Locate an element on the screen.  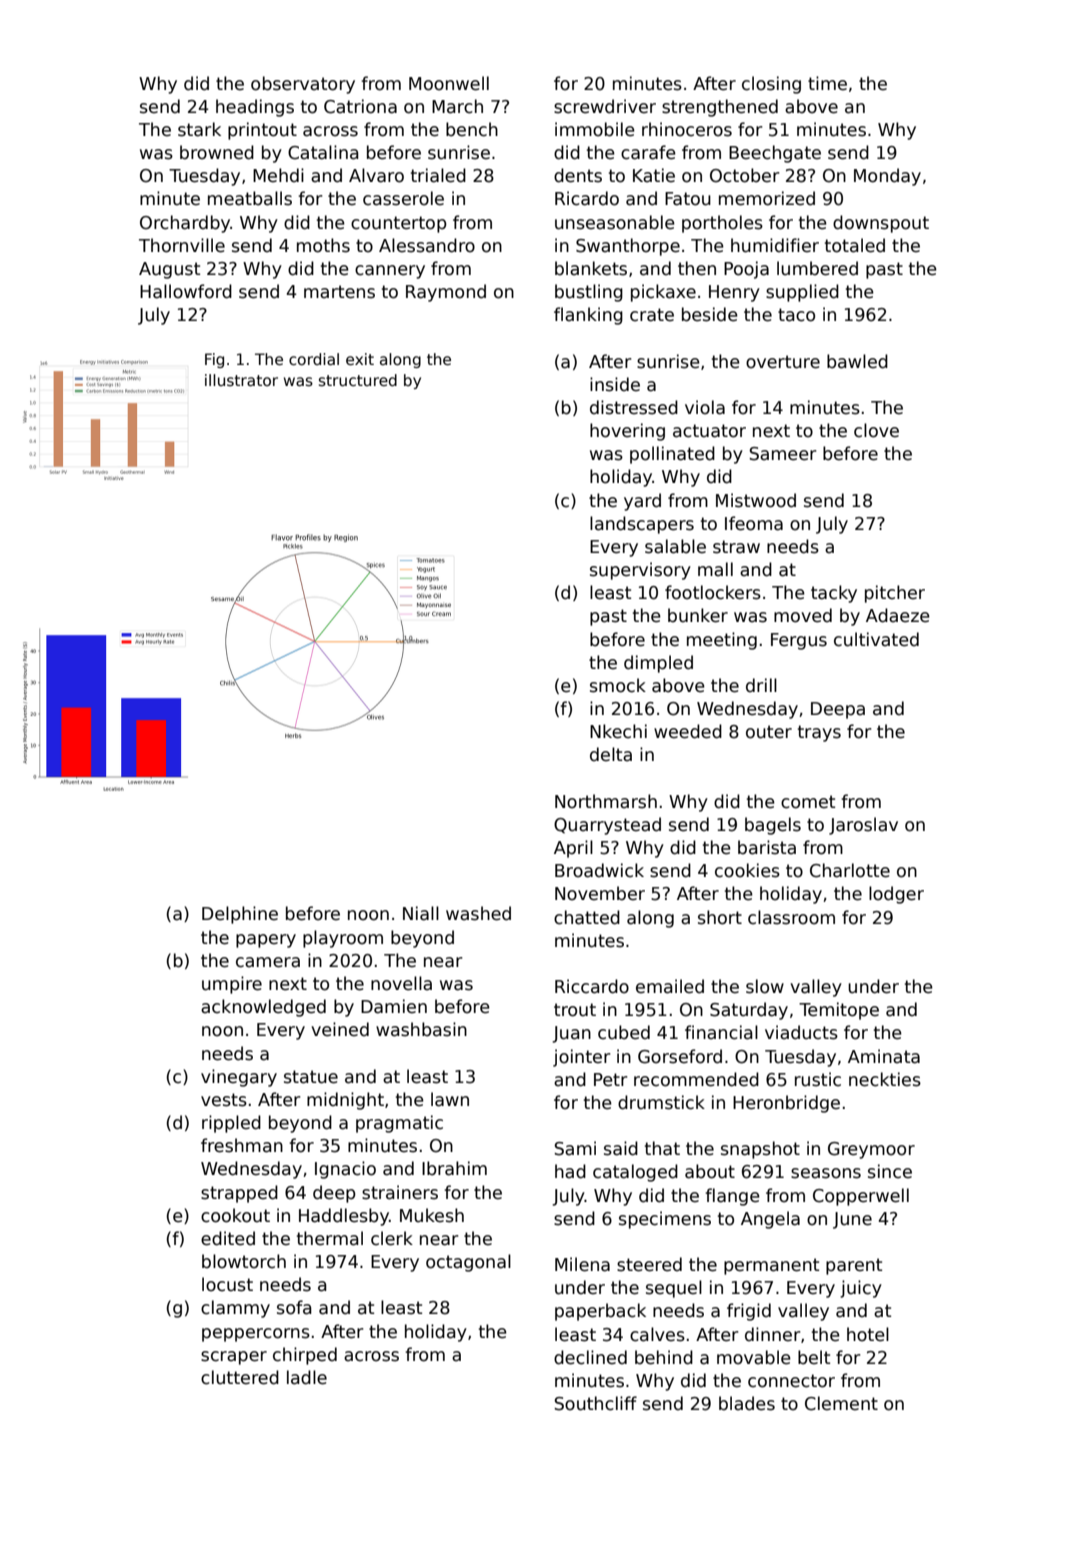
delta is located at coordinates (611, 754).
